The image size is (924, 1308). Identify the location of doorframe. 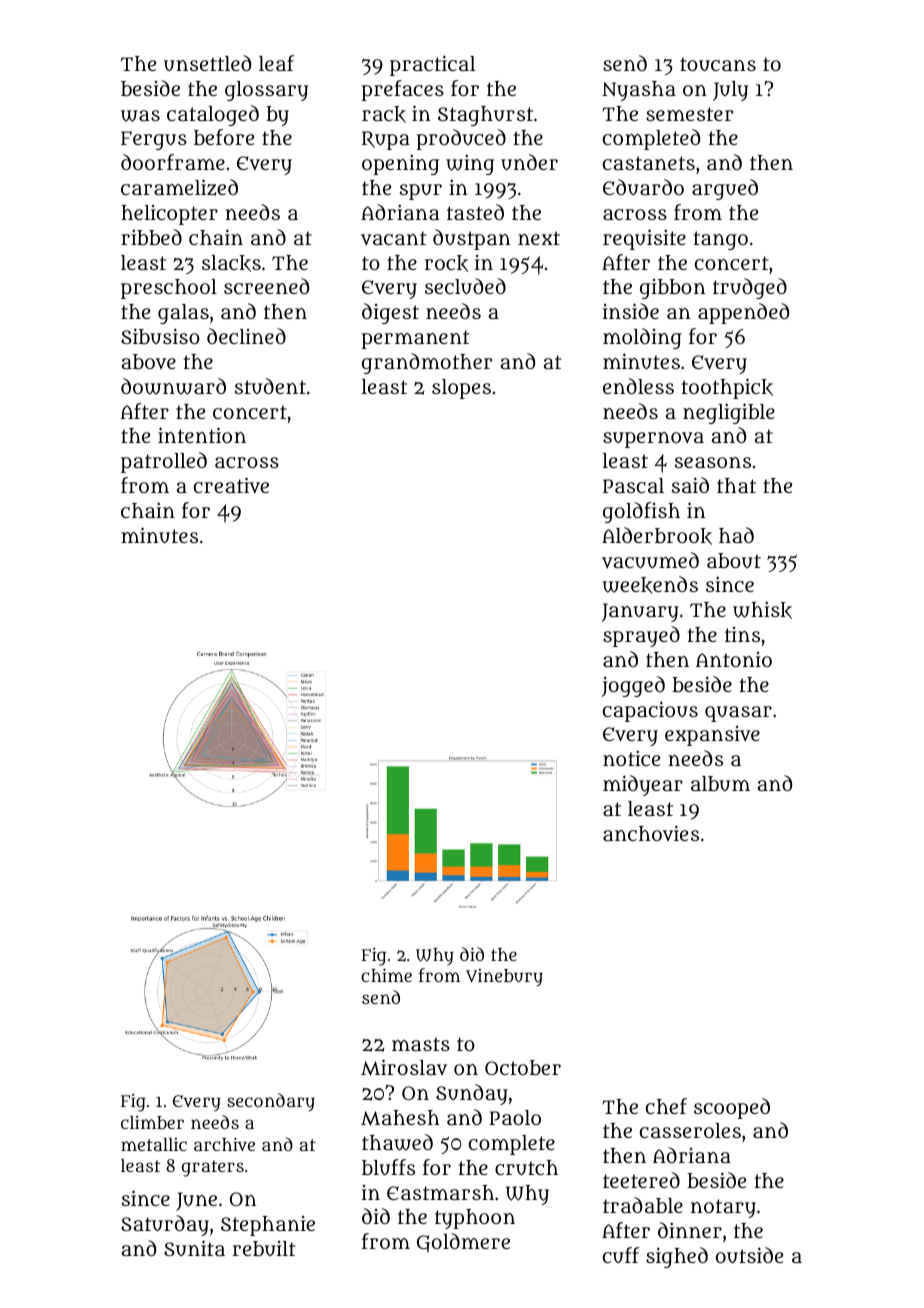
(173, 162).
